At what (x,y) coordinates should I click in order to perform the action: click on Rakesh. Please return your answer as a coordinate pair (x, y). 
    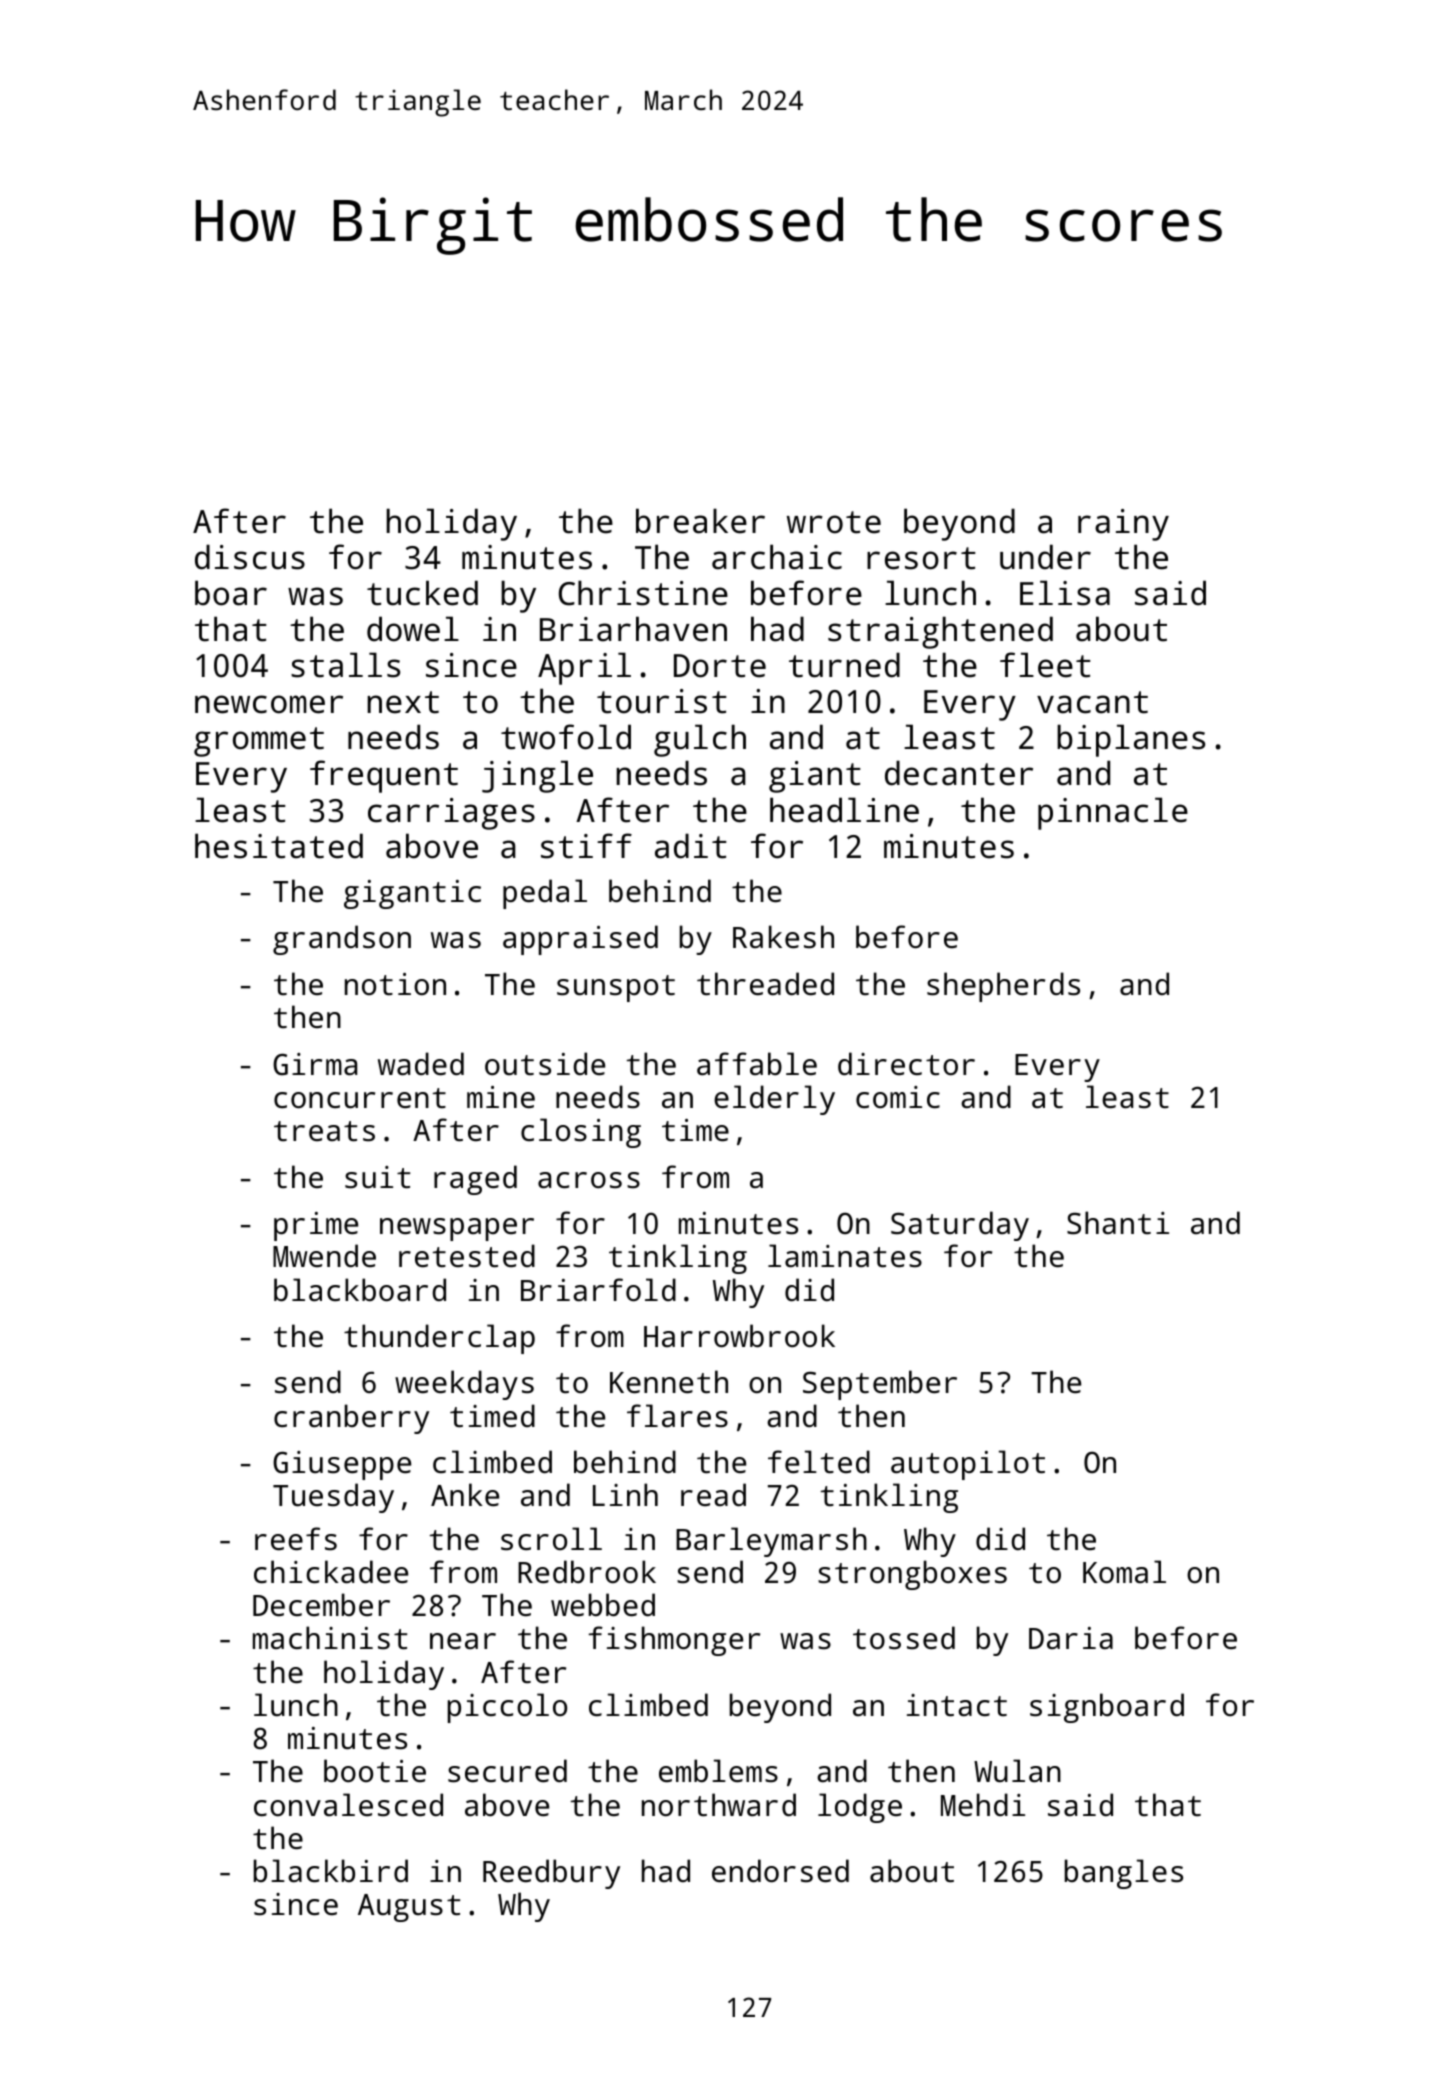
    Looking at the image, I should click on (783, 937).
